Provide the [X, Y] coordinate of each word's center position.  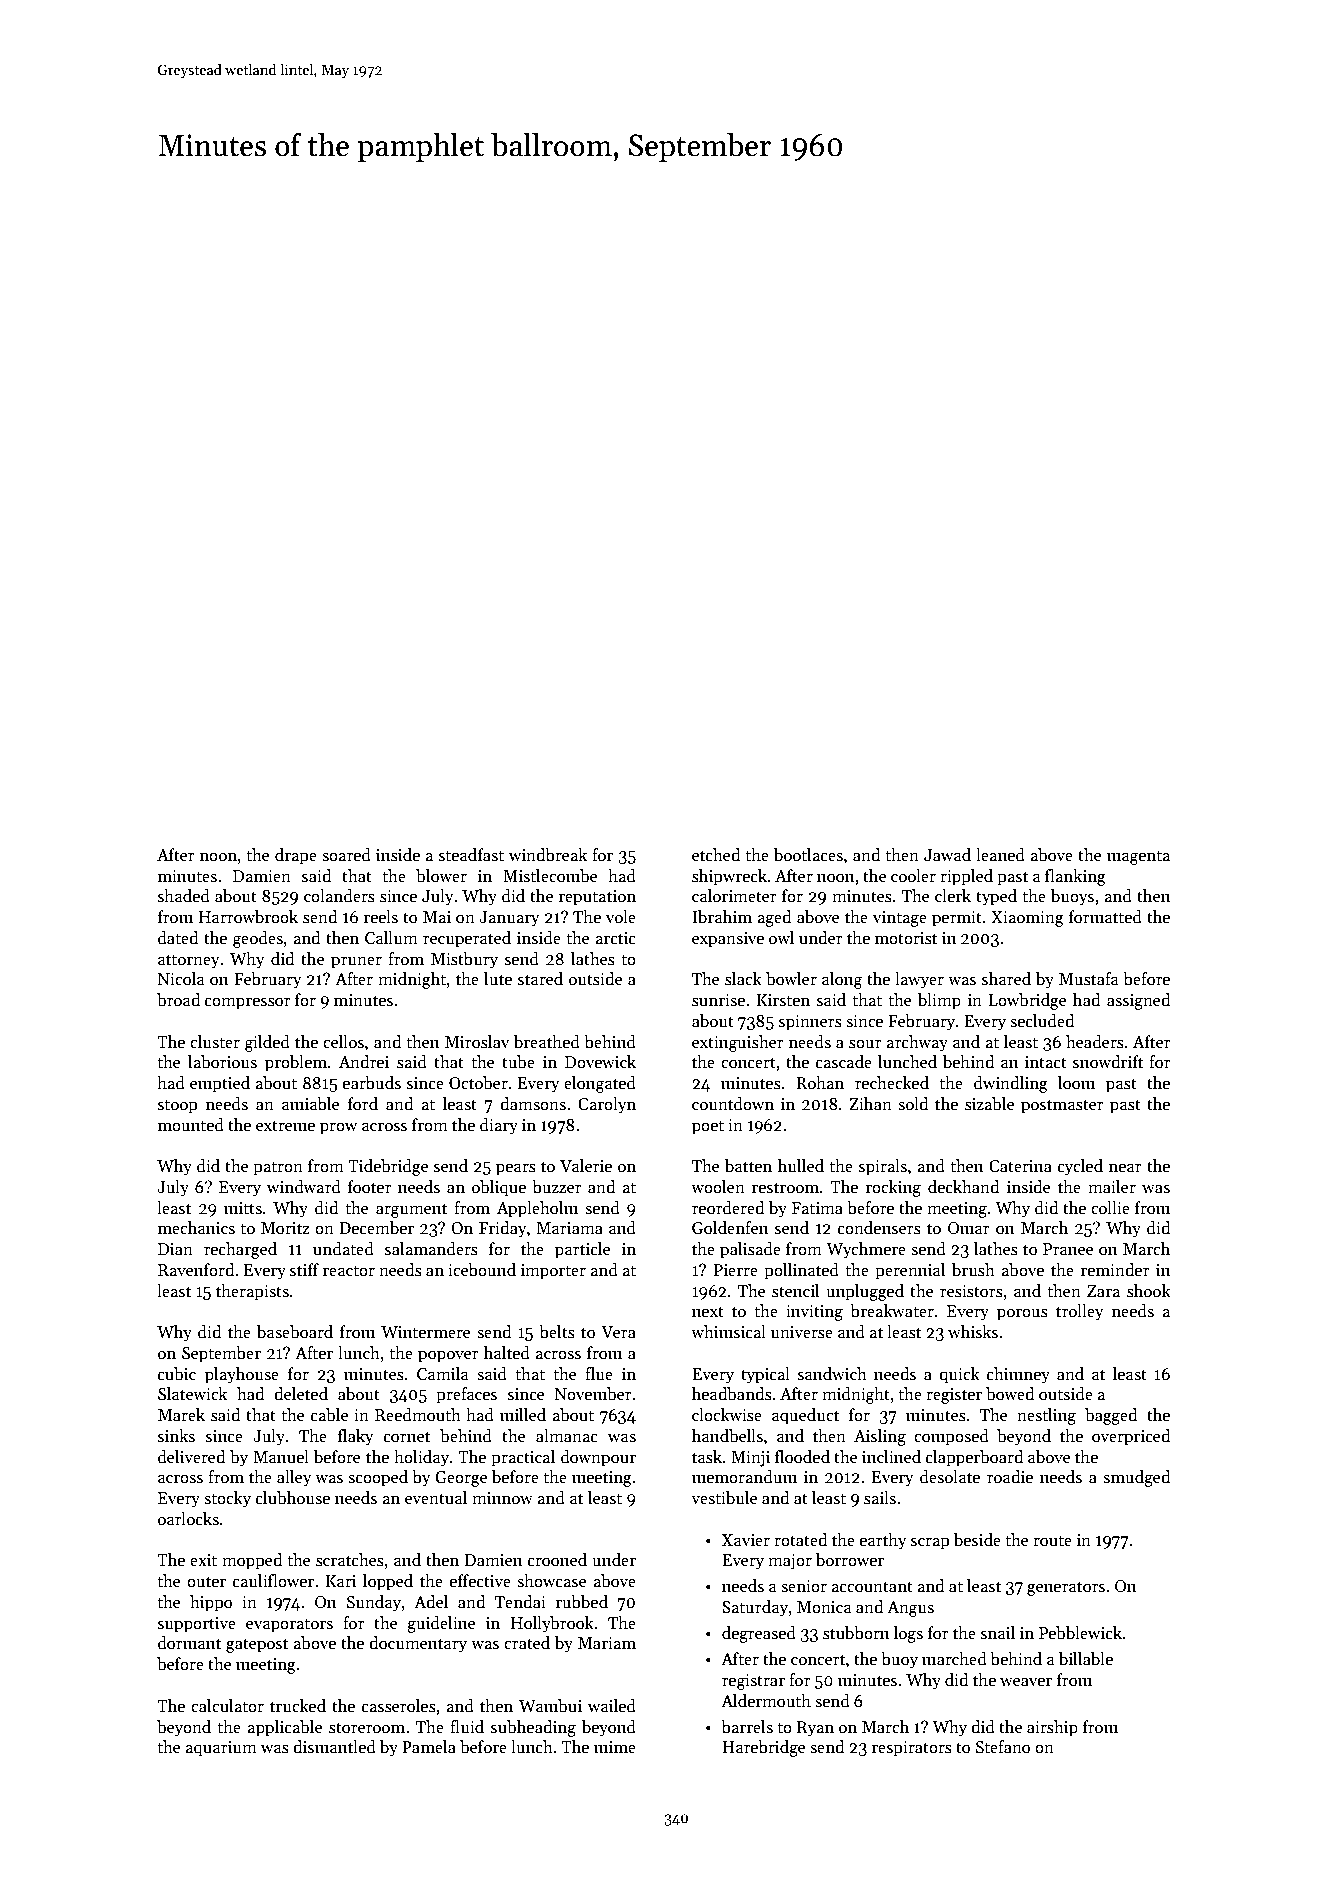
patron [278, 1169]
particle [582, 1250]
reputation [597, 898]
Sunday [374, 1603]
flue [599, 1374]
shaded [184, 896]
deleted [301, 1394]
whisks [973, 1332]
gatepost [257, 1645]
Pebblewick [1080, 1633]
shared [1006, 979]
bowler [791, 979]
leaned [1000, 855]
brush [973, 1270]
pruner [356, 963]
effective [480, 1581]
